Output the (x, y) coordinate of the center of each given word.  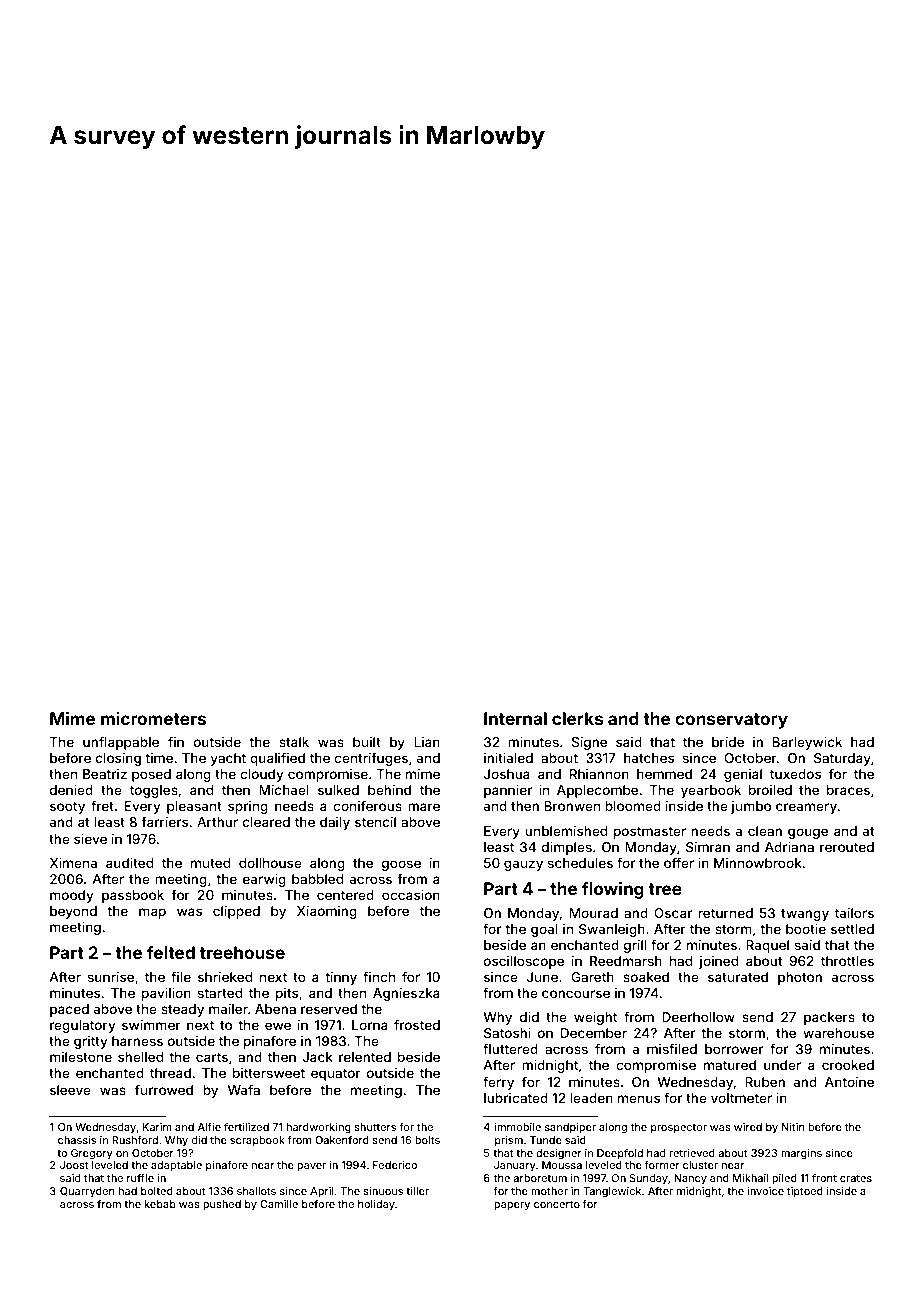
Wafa (244, 1089)
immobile (518, 1127)
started (220, 993)
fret (102, 805)
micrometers (153, 718)
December (594, 1033)
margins (801, 1154)
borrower (734, 1049)
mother (549, 1191)
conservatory (731, 721)
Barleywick (807, 743)
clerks (577, 718)
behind (389, 790)
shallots (256, 1191)
